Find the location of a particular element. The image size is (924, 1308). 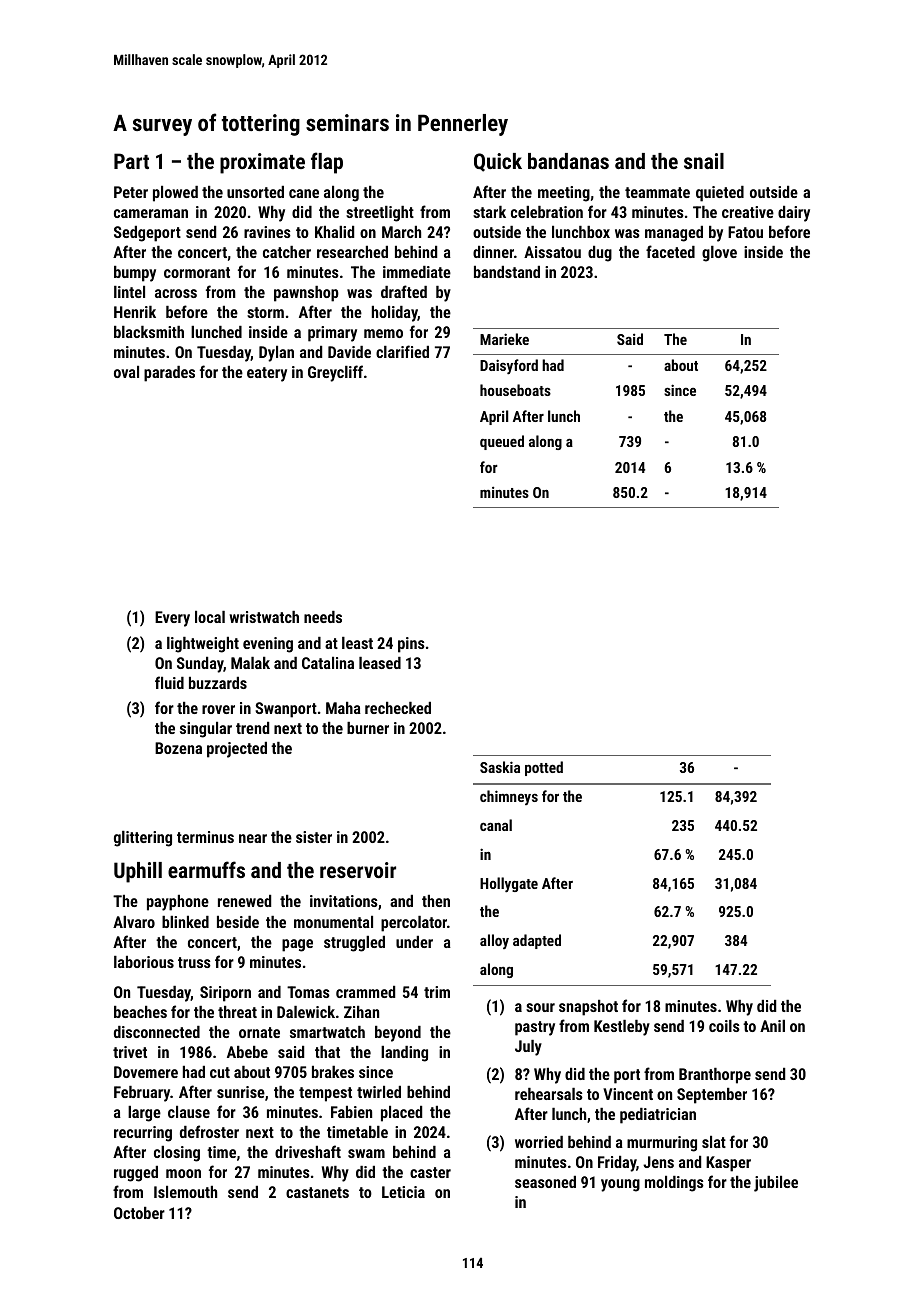

Quick is located at coordinates (498, 162).
